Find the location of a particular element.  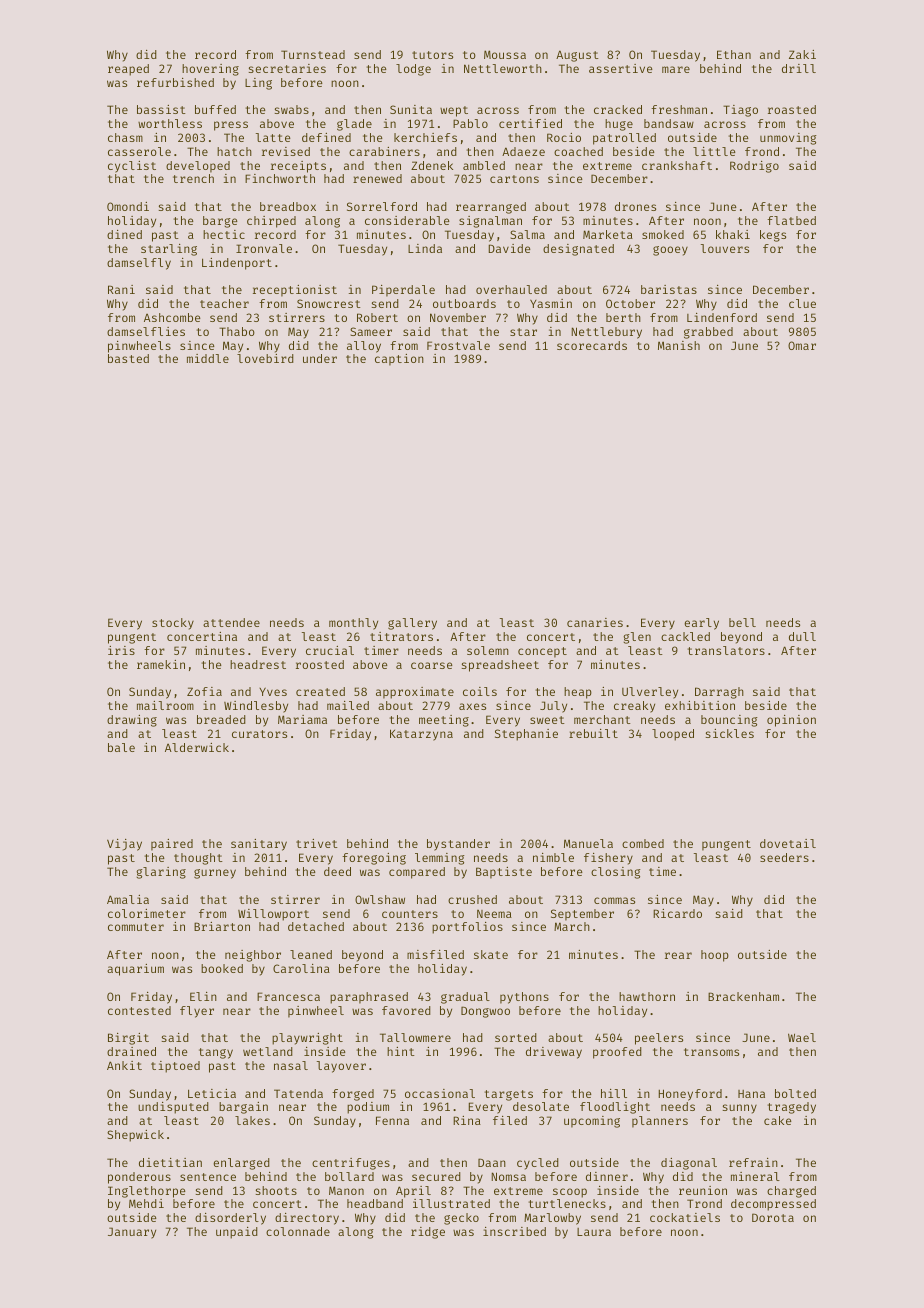

Manish is located at coordinates (679, 345).
